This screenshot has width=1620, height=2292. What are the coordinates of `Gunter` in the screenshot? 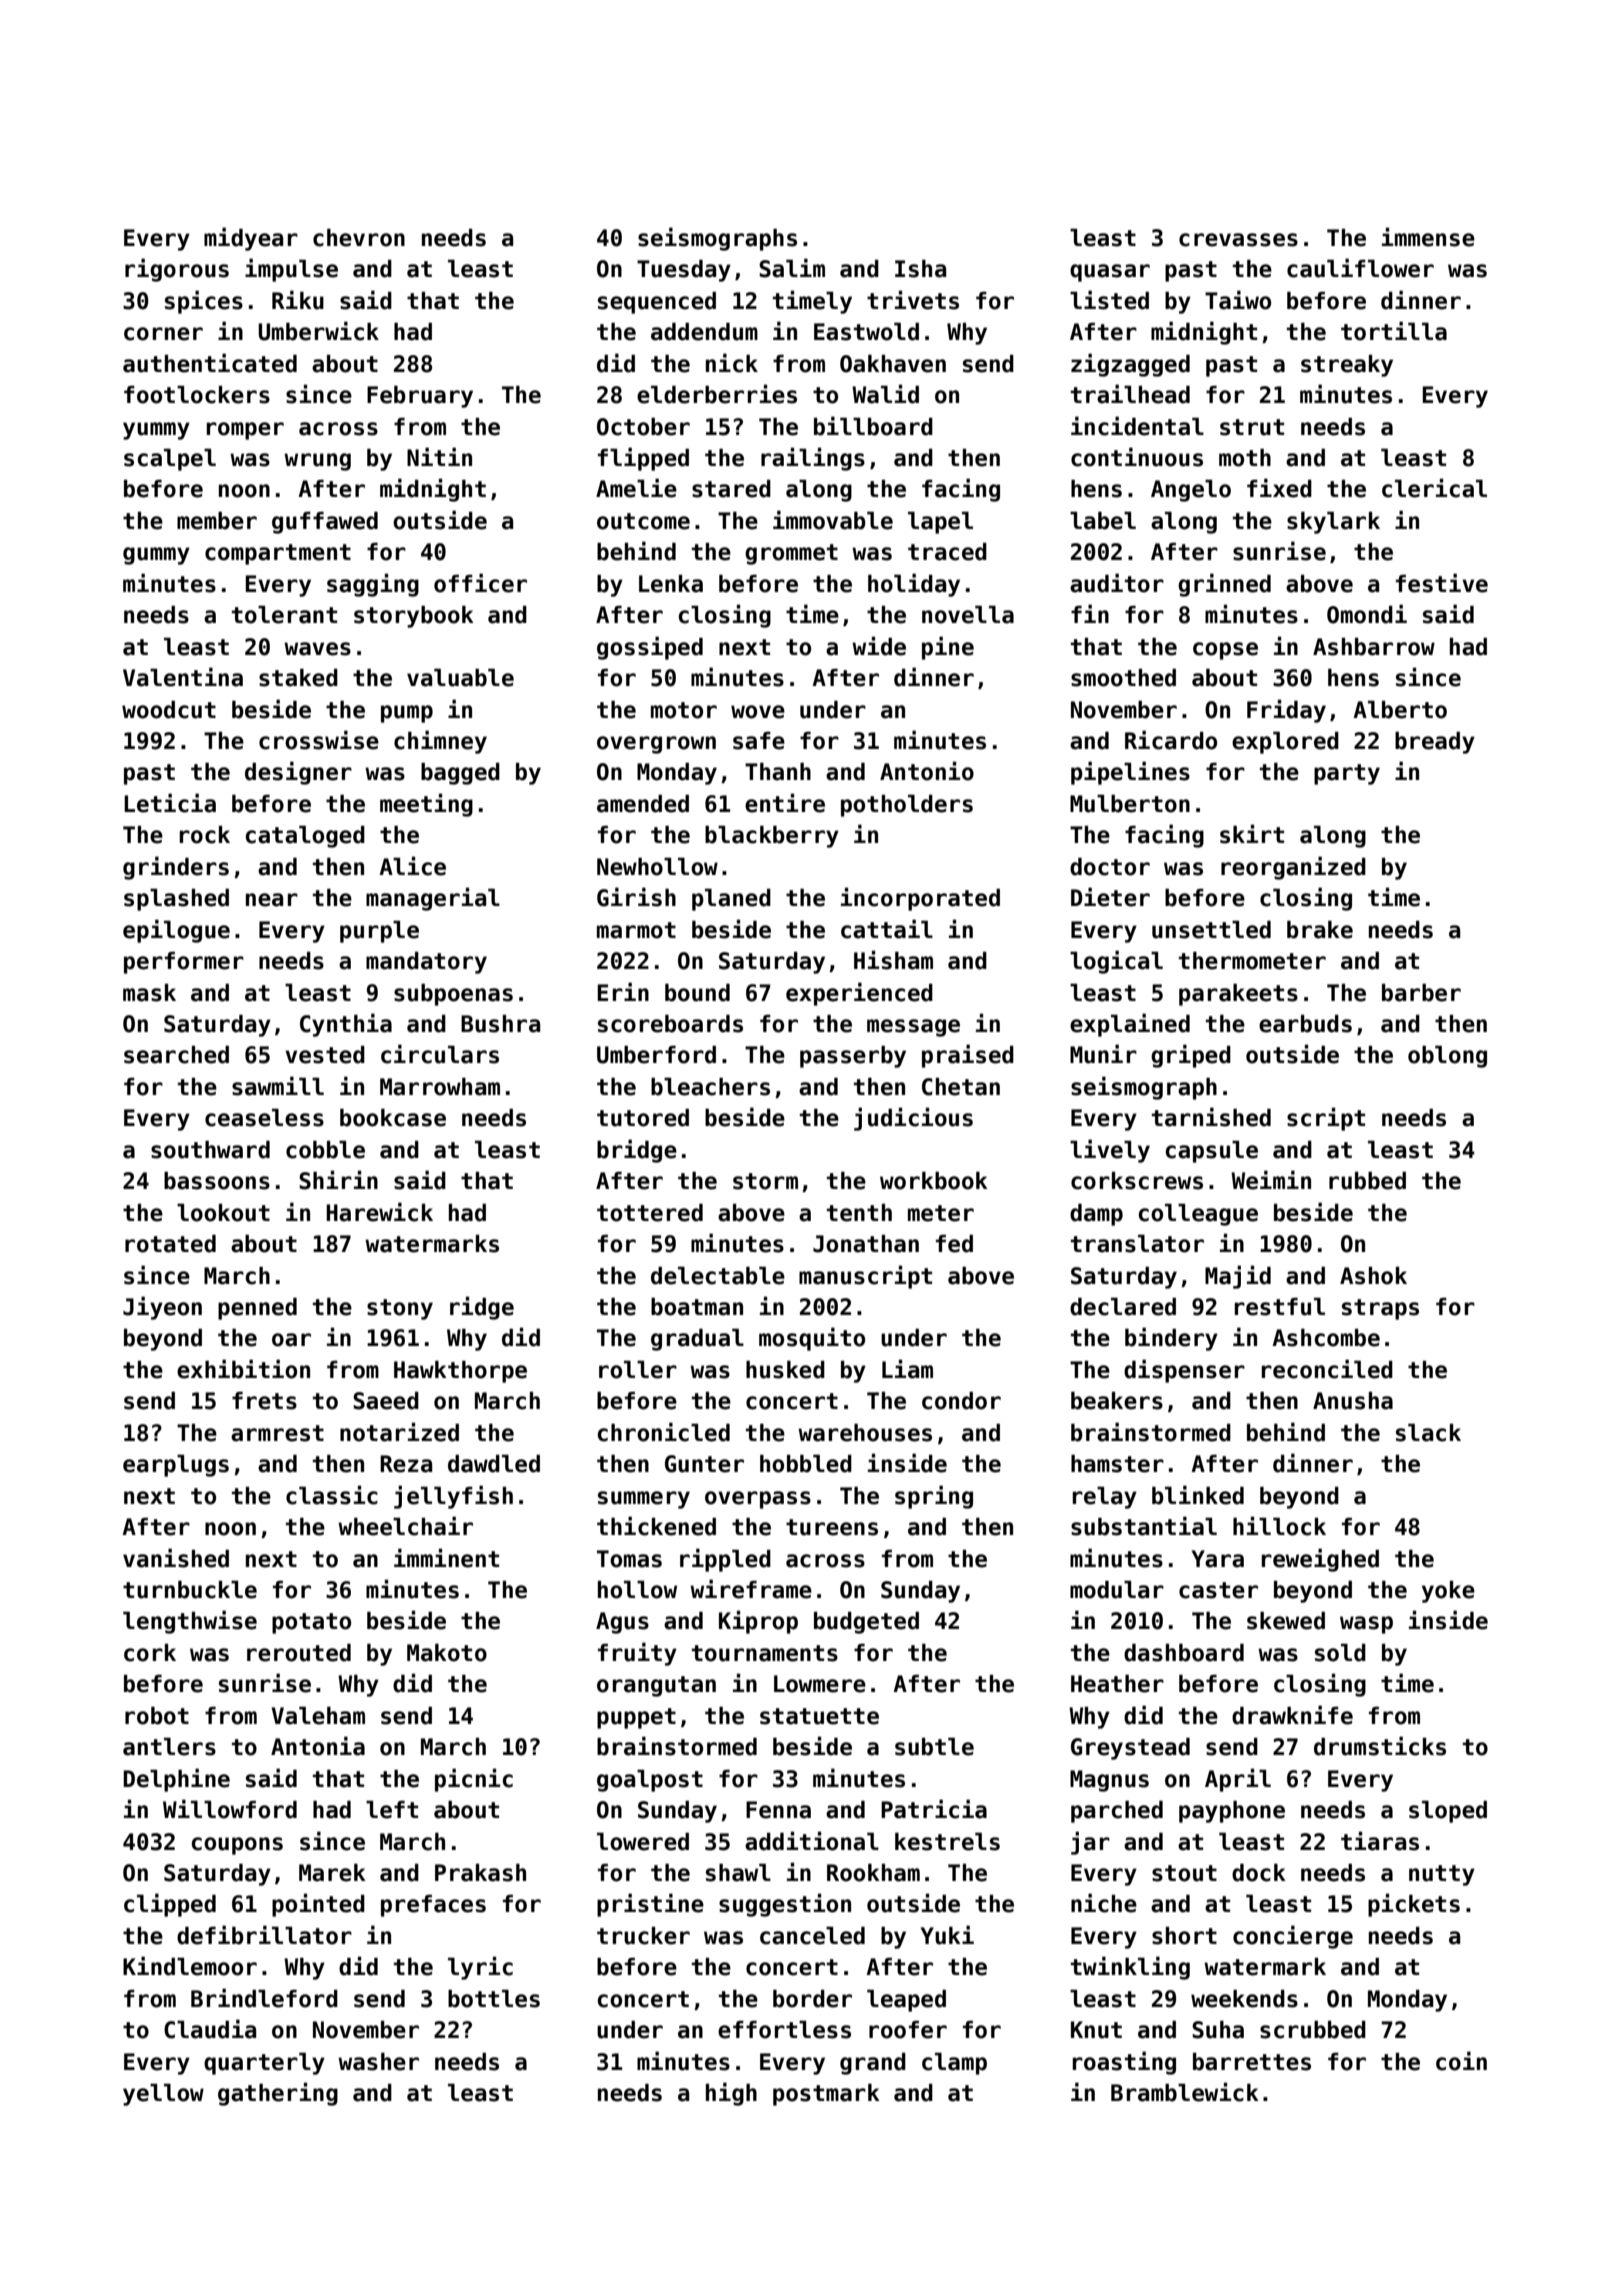 It's located at (704, 1464).
